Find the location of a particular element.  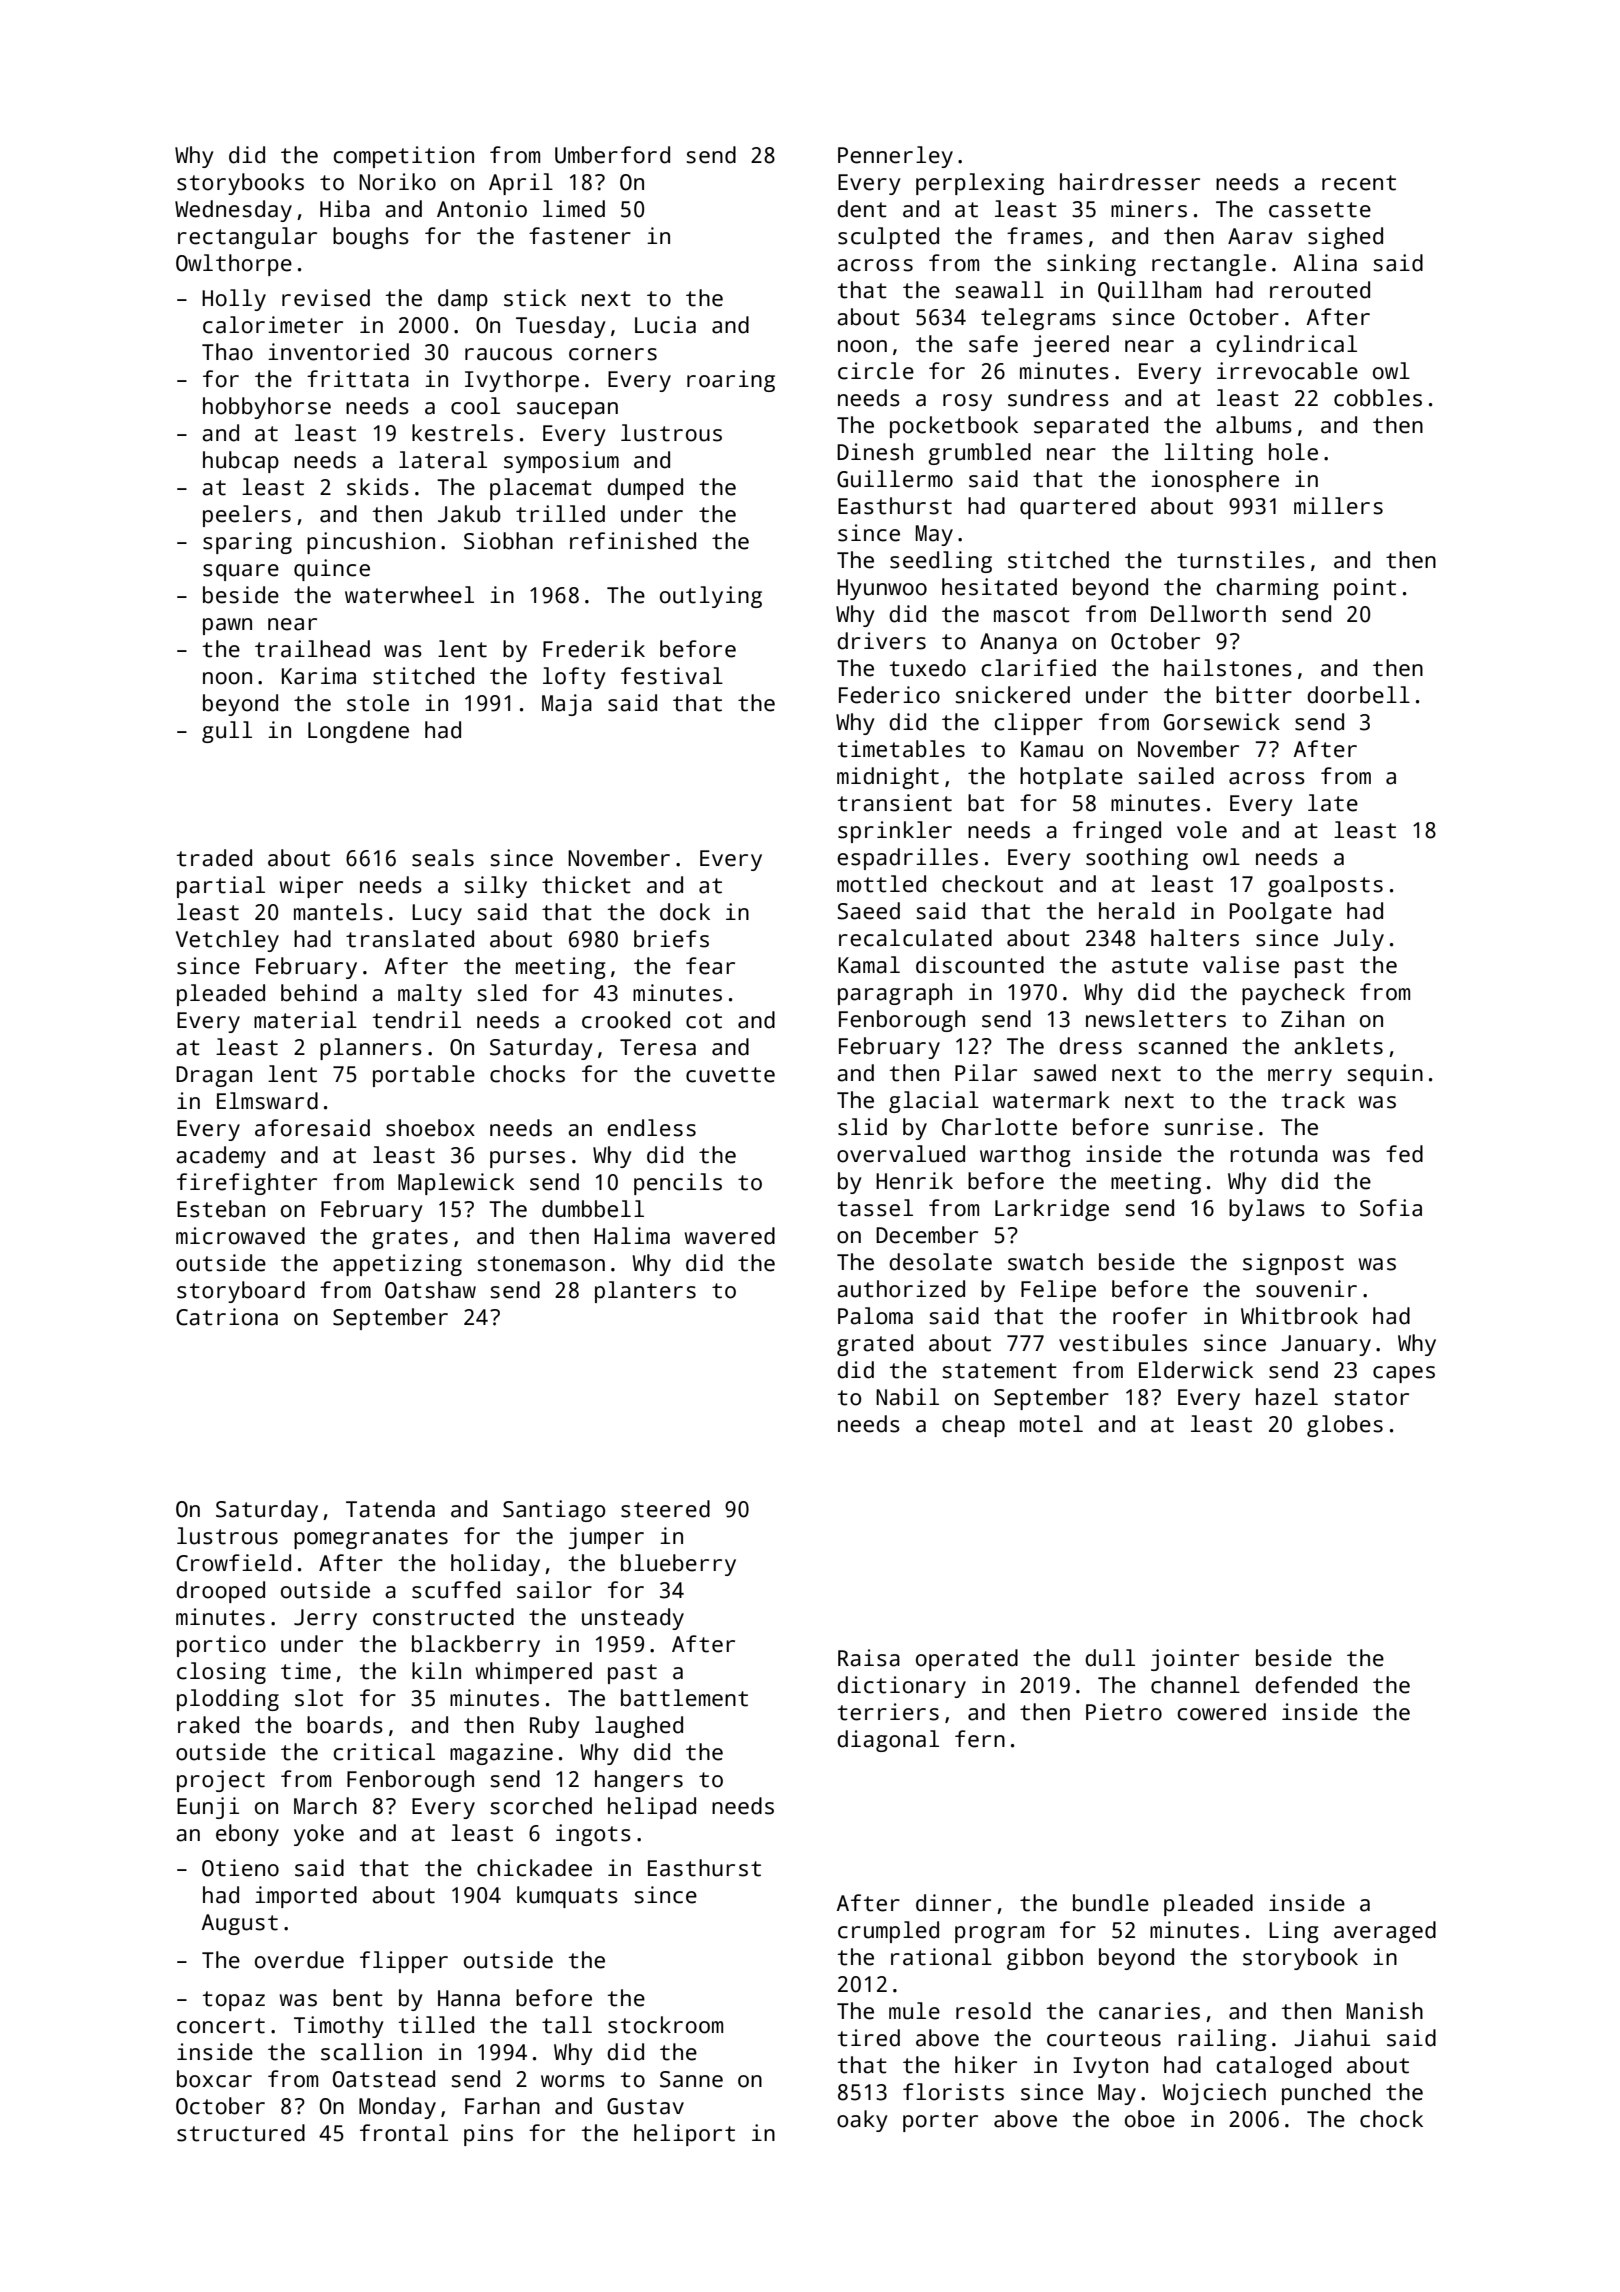

porter is located at coordinates (940, 2122).
